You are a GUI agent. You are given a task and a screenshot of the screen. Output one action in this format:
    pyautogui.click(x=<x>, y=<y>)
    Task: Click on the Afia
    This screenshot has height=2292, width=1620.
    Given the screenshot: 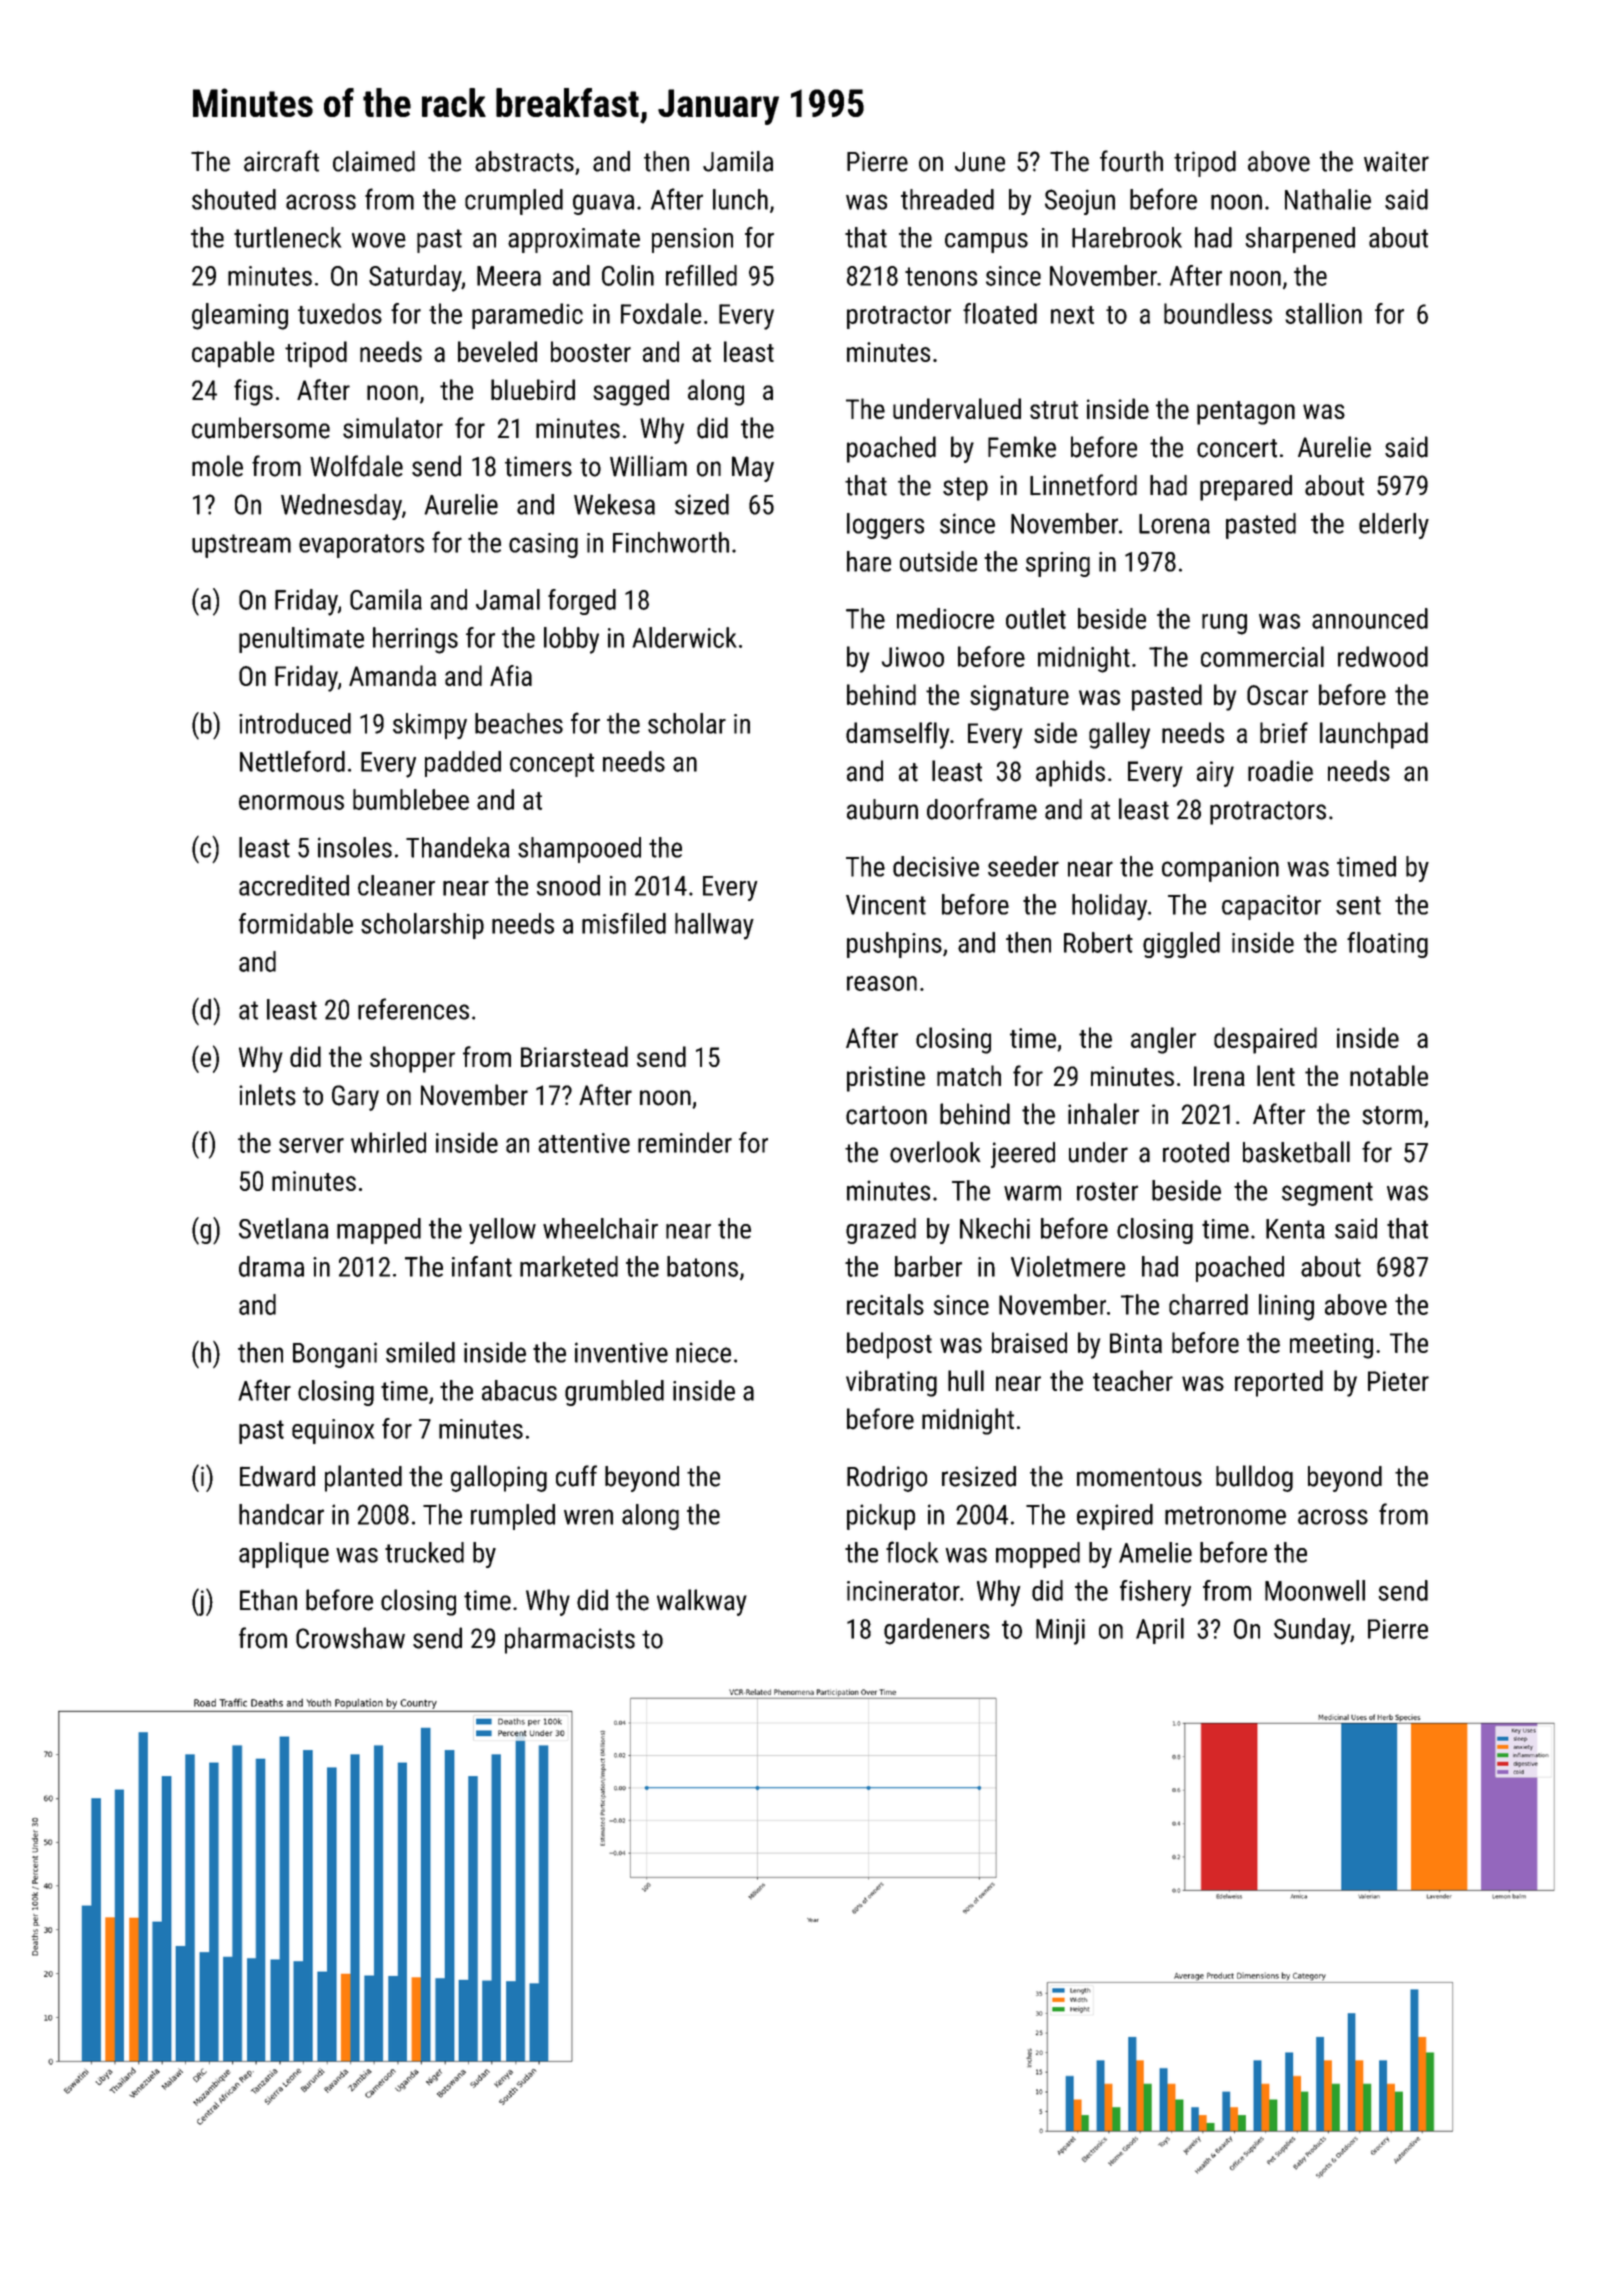 What is the action you would take?
    pyautogui.click(x=511, y=675)
